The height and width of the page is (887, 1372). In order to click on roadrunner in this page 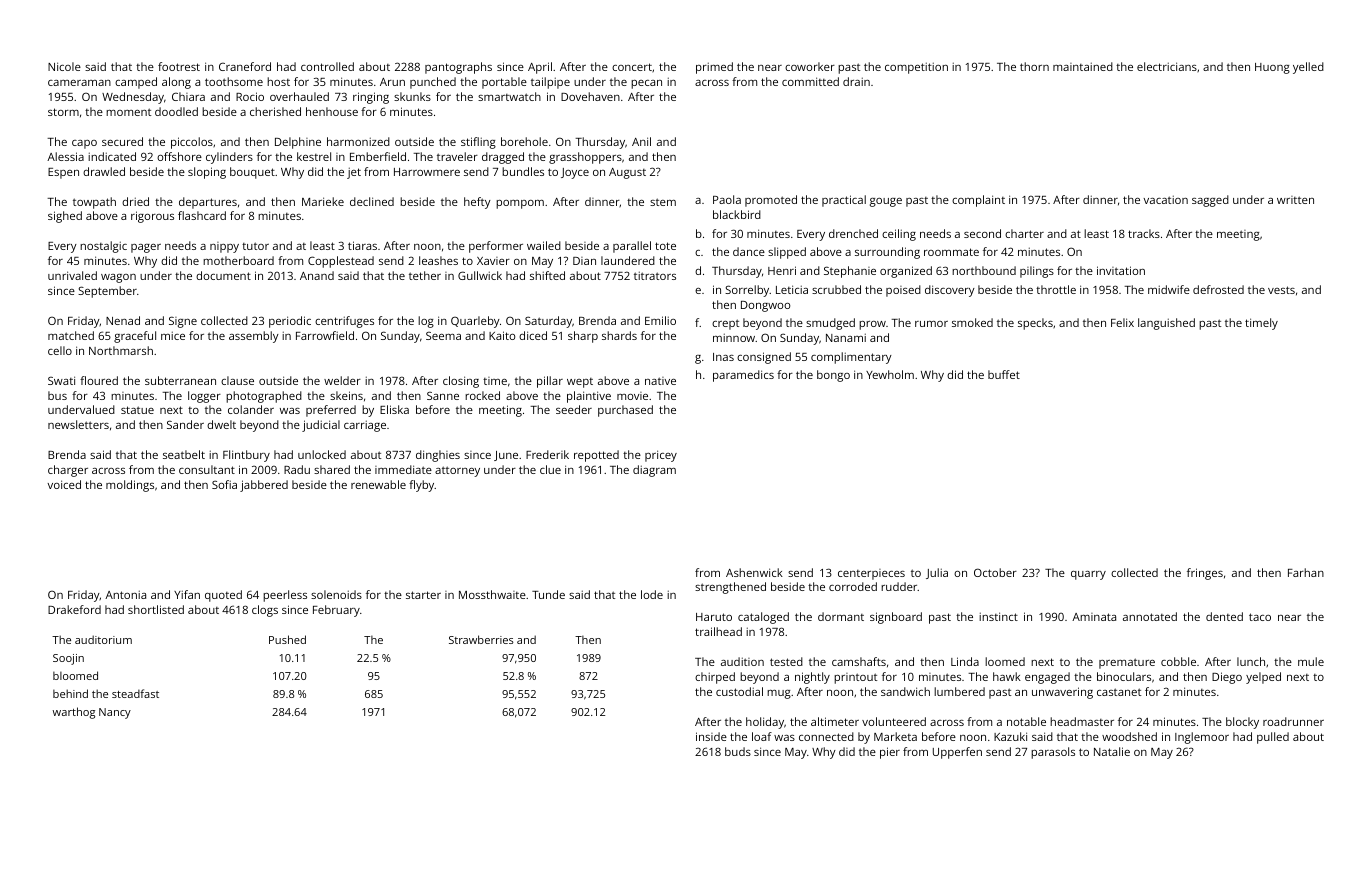, I will do `click(1293, 721)`.
